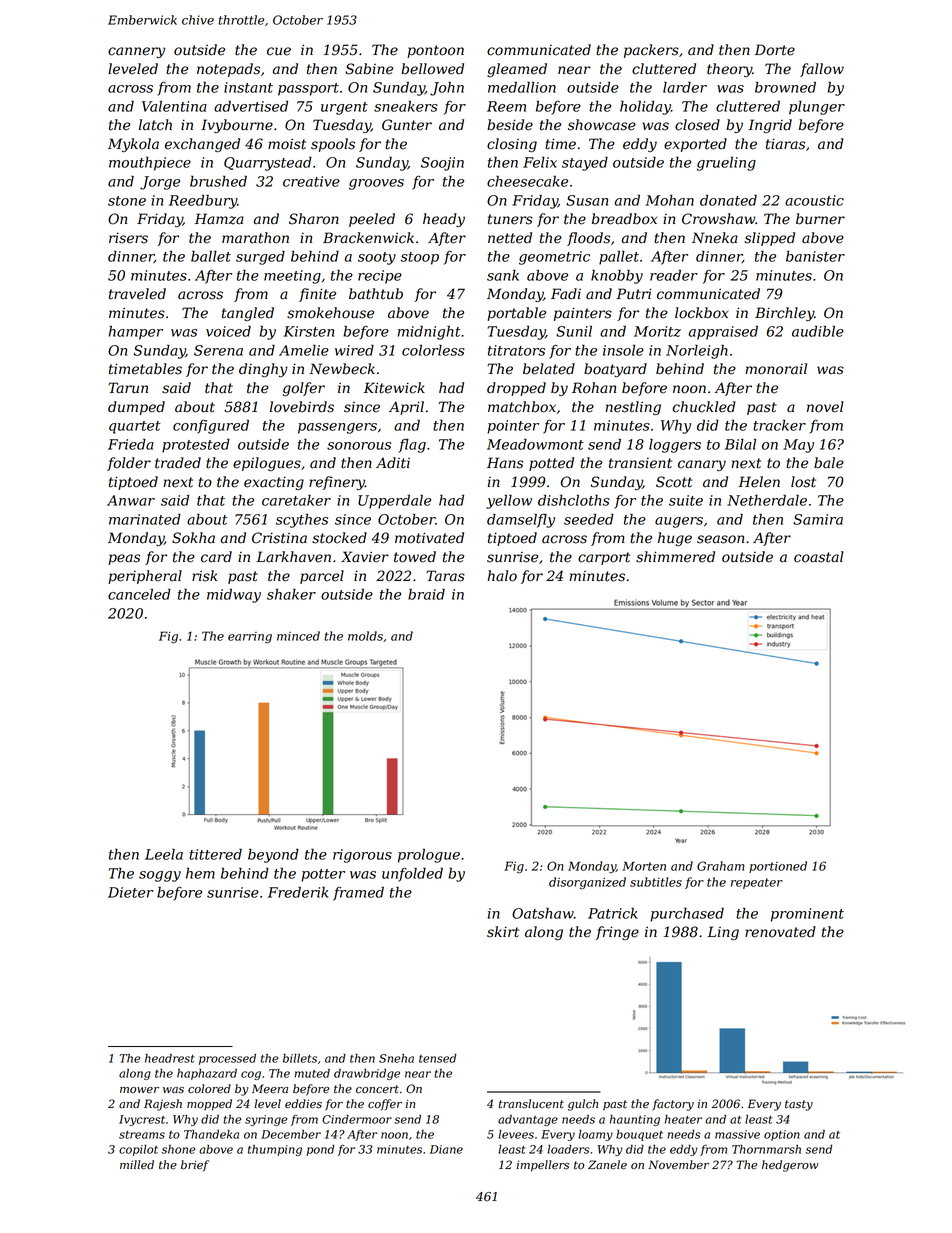 The height and width of the screenshot is (1233, 952). Describe the element at coordinates (818, 331) in the screenshot. I see `audible` at that location.
